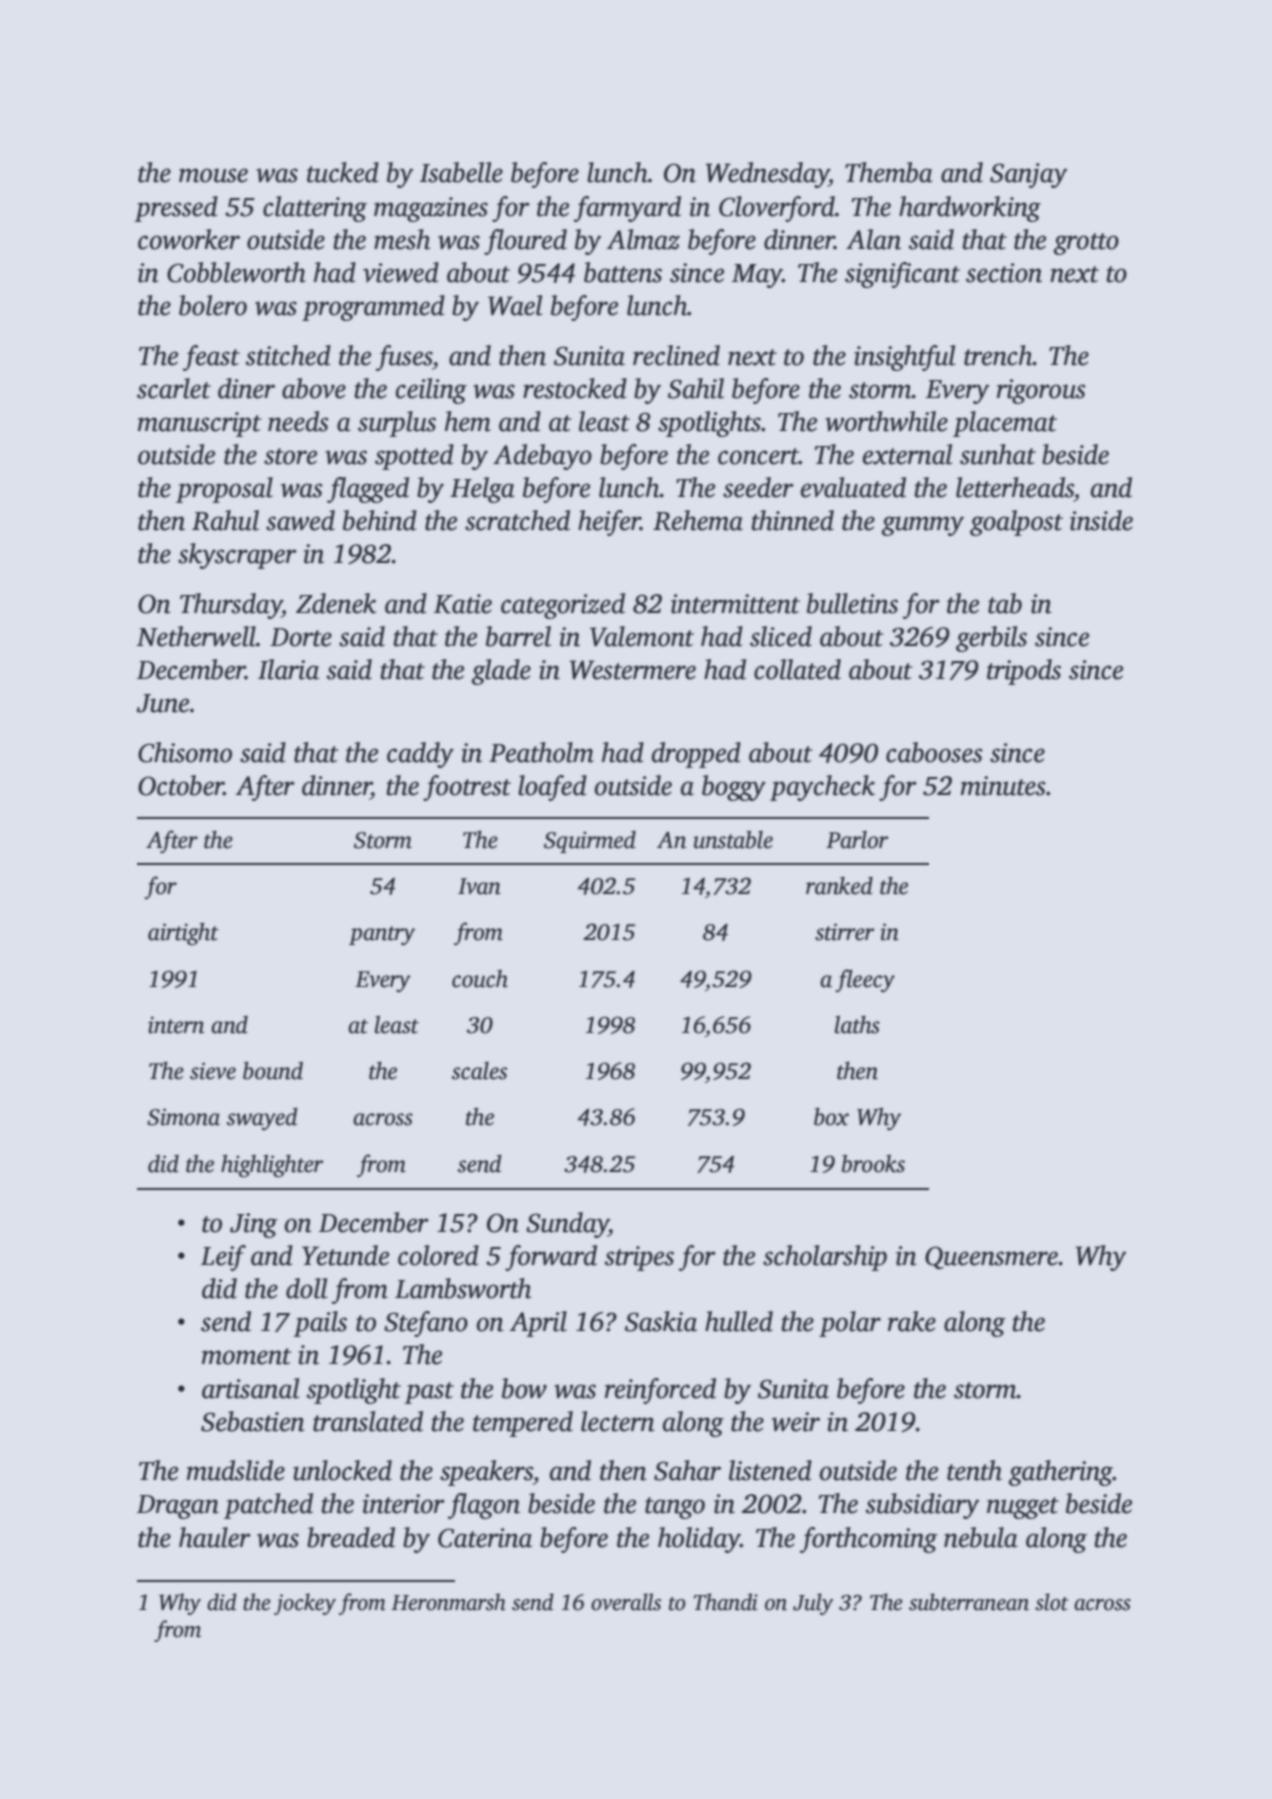 Image resolution: width=1272 pixels, height=1799 pixels. I want to click on laths, so click(857, 1025).
